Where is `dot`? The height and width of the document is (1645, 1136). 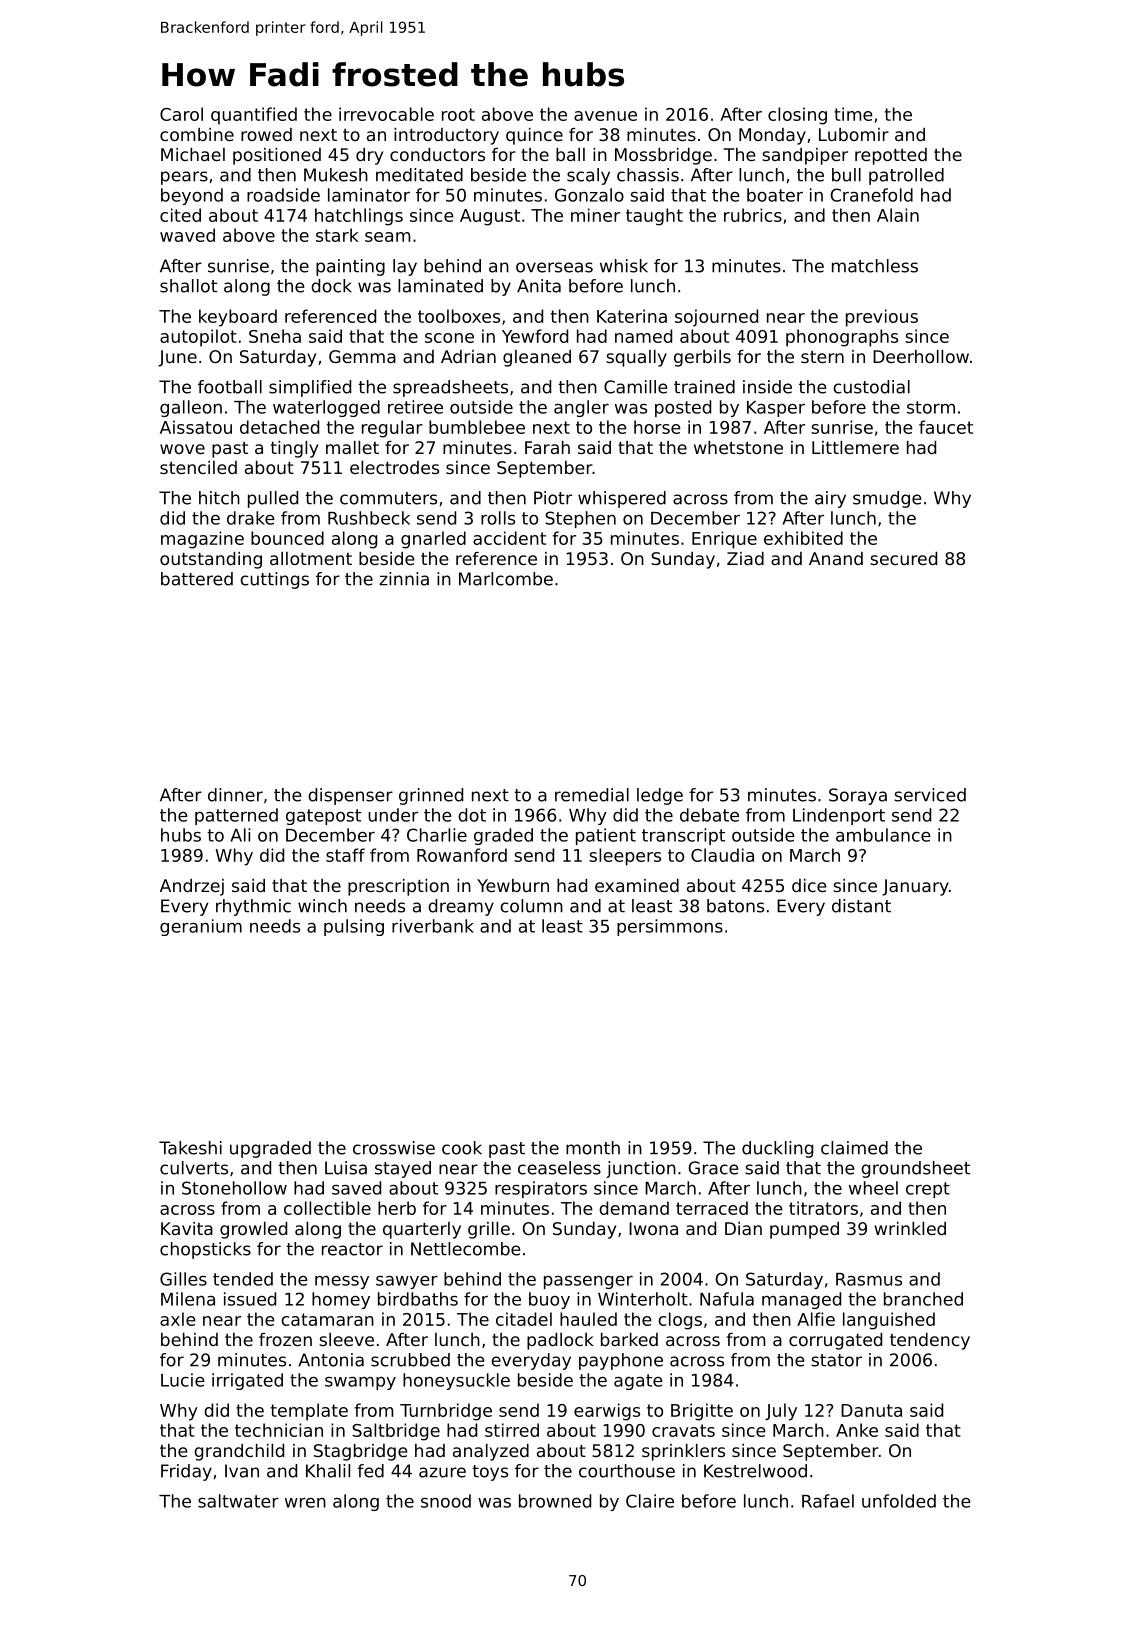
dot is located at coordinates (472, 815).
